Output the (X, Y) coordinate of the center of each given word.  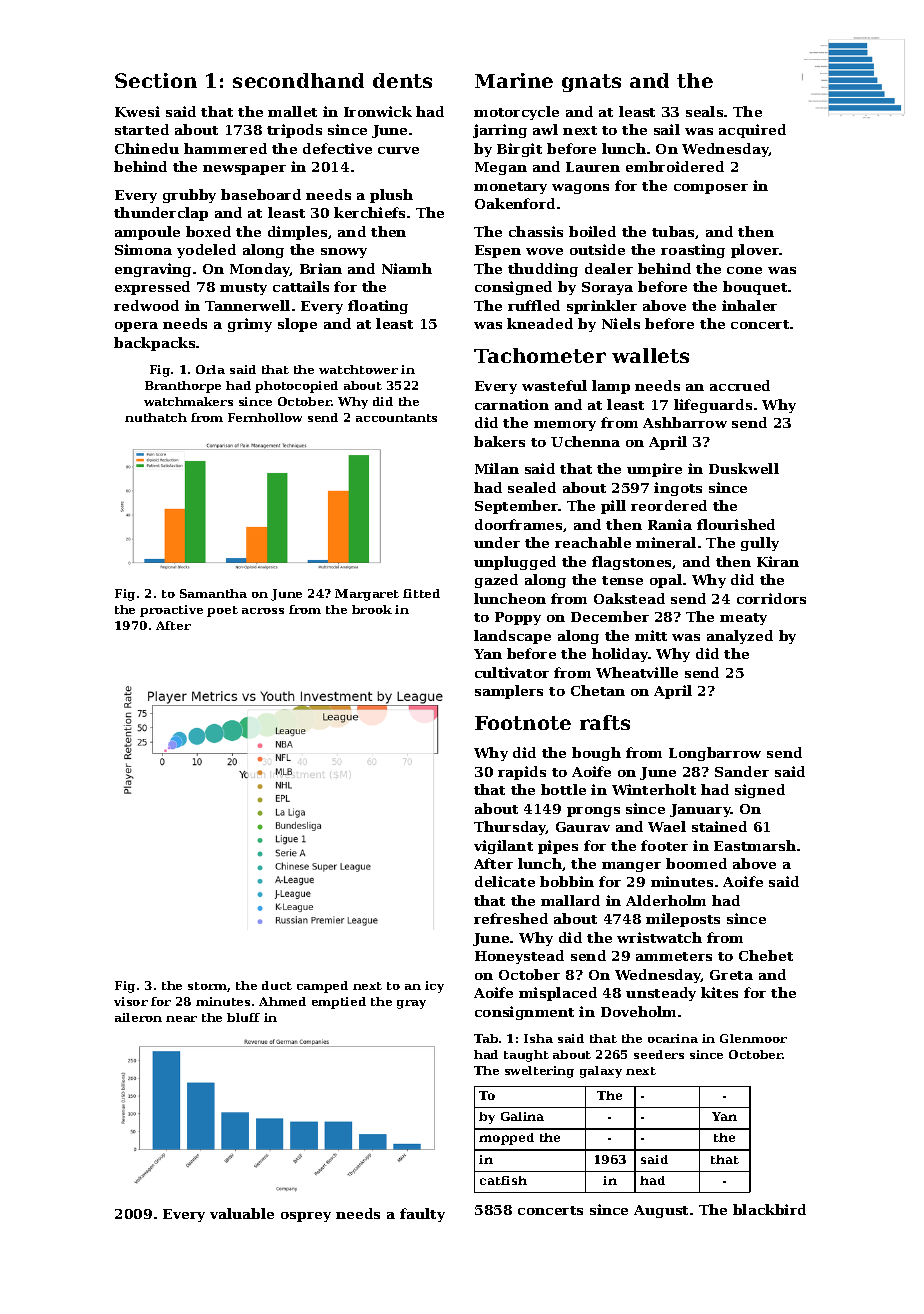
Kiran (778, 561)
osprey (306, 1217)
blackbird (769, 1209)
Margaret (367, 595)
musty (243, 289)
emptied (339, 1003)
